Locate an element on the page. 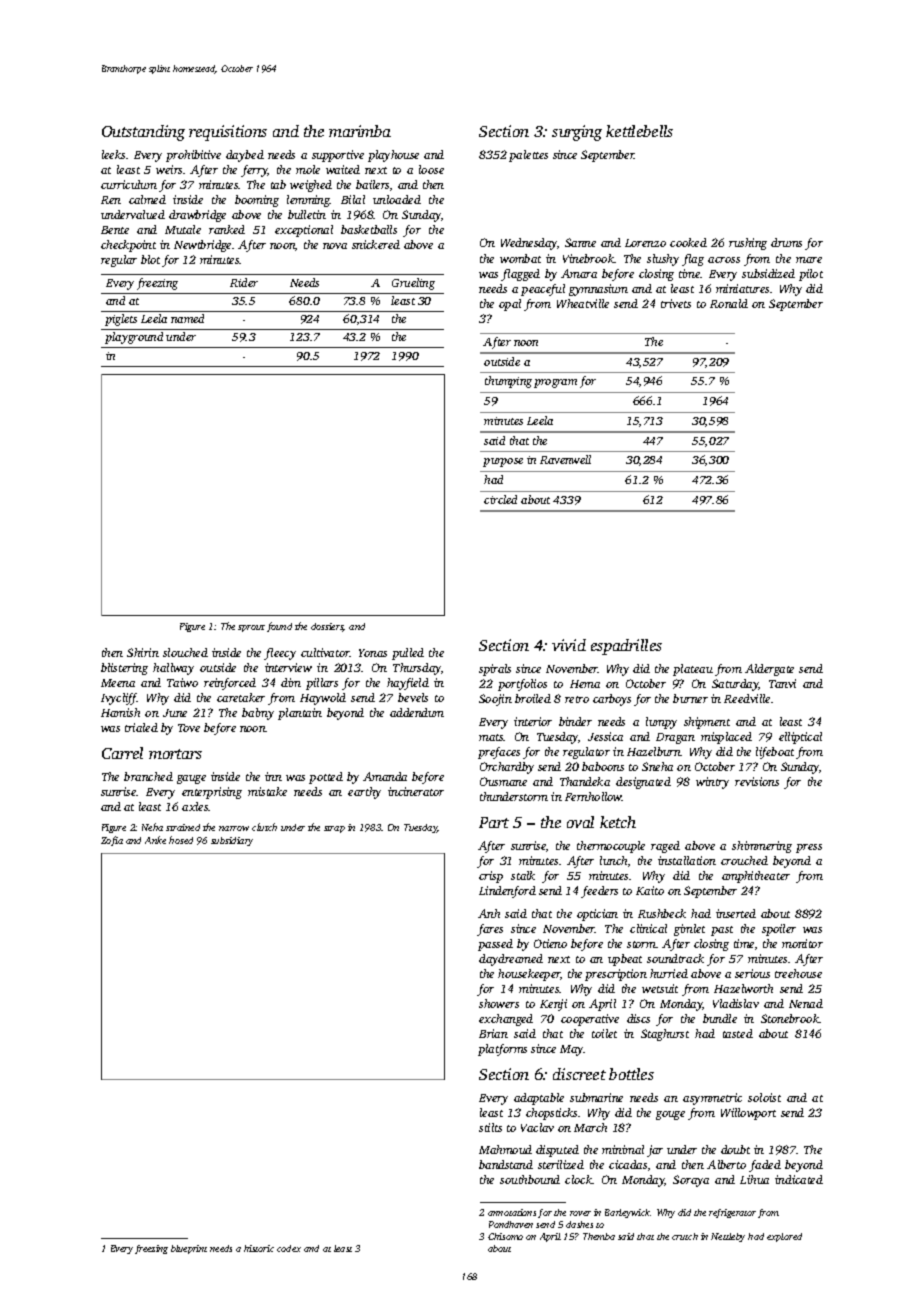 The image size is (924, 1308). broiled is located at coordinates (533, 698).
